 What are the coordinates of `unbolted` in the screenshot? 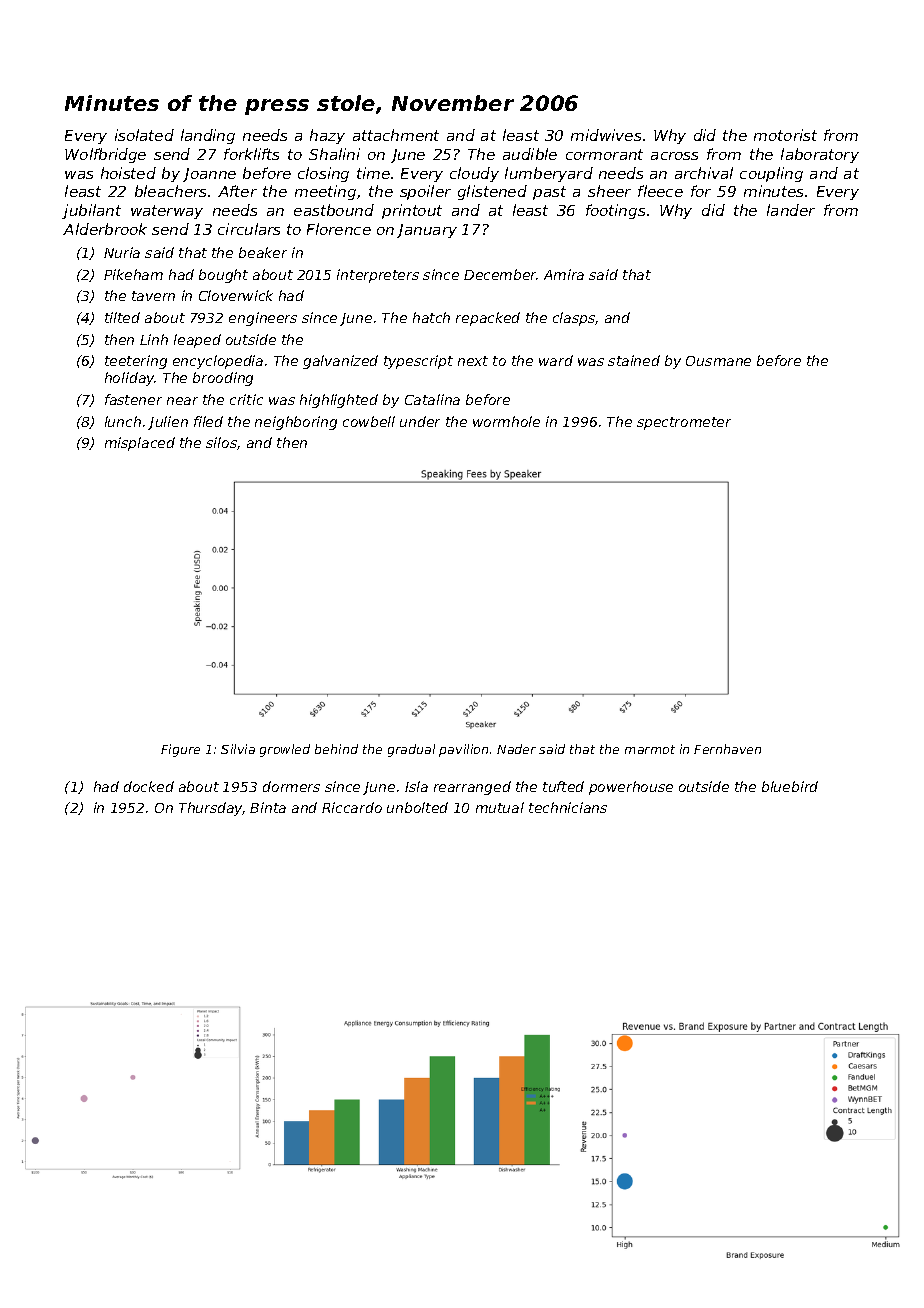 It's located at (417, 807).
